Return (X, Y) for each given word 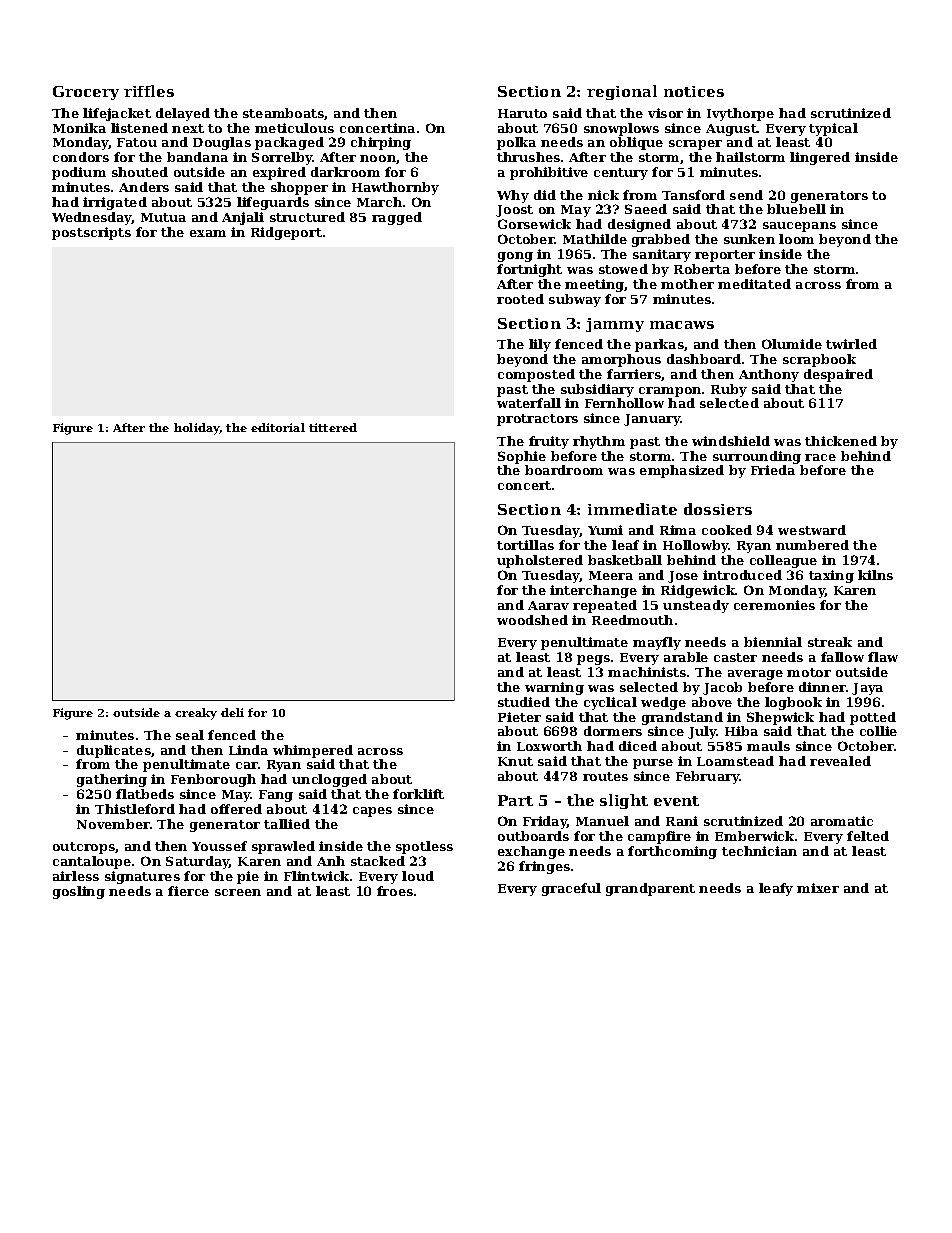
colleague (783, 561)
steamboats (284, 114)
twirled (851, 344)
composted (536, 375)
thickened (841, 441)
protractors (537, 420)
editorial (278, 427)
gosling (79, 892)
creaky (196, 714)
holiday (197, 429)
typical (833, 129)
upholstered (540, 561)
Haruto (522, 113)
